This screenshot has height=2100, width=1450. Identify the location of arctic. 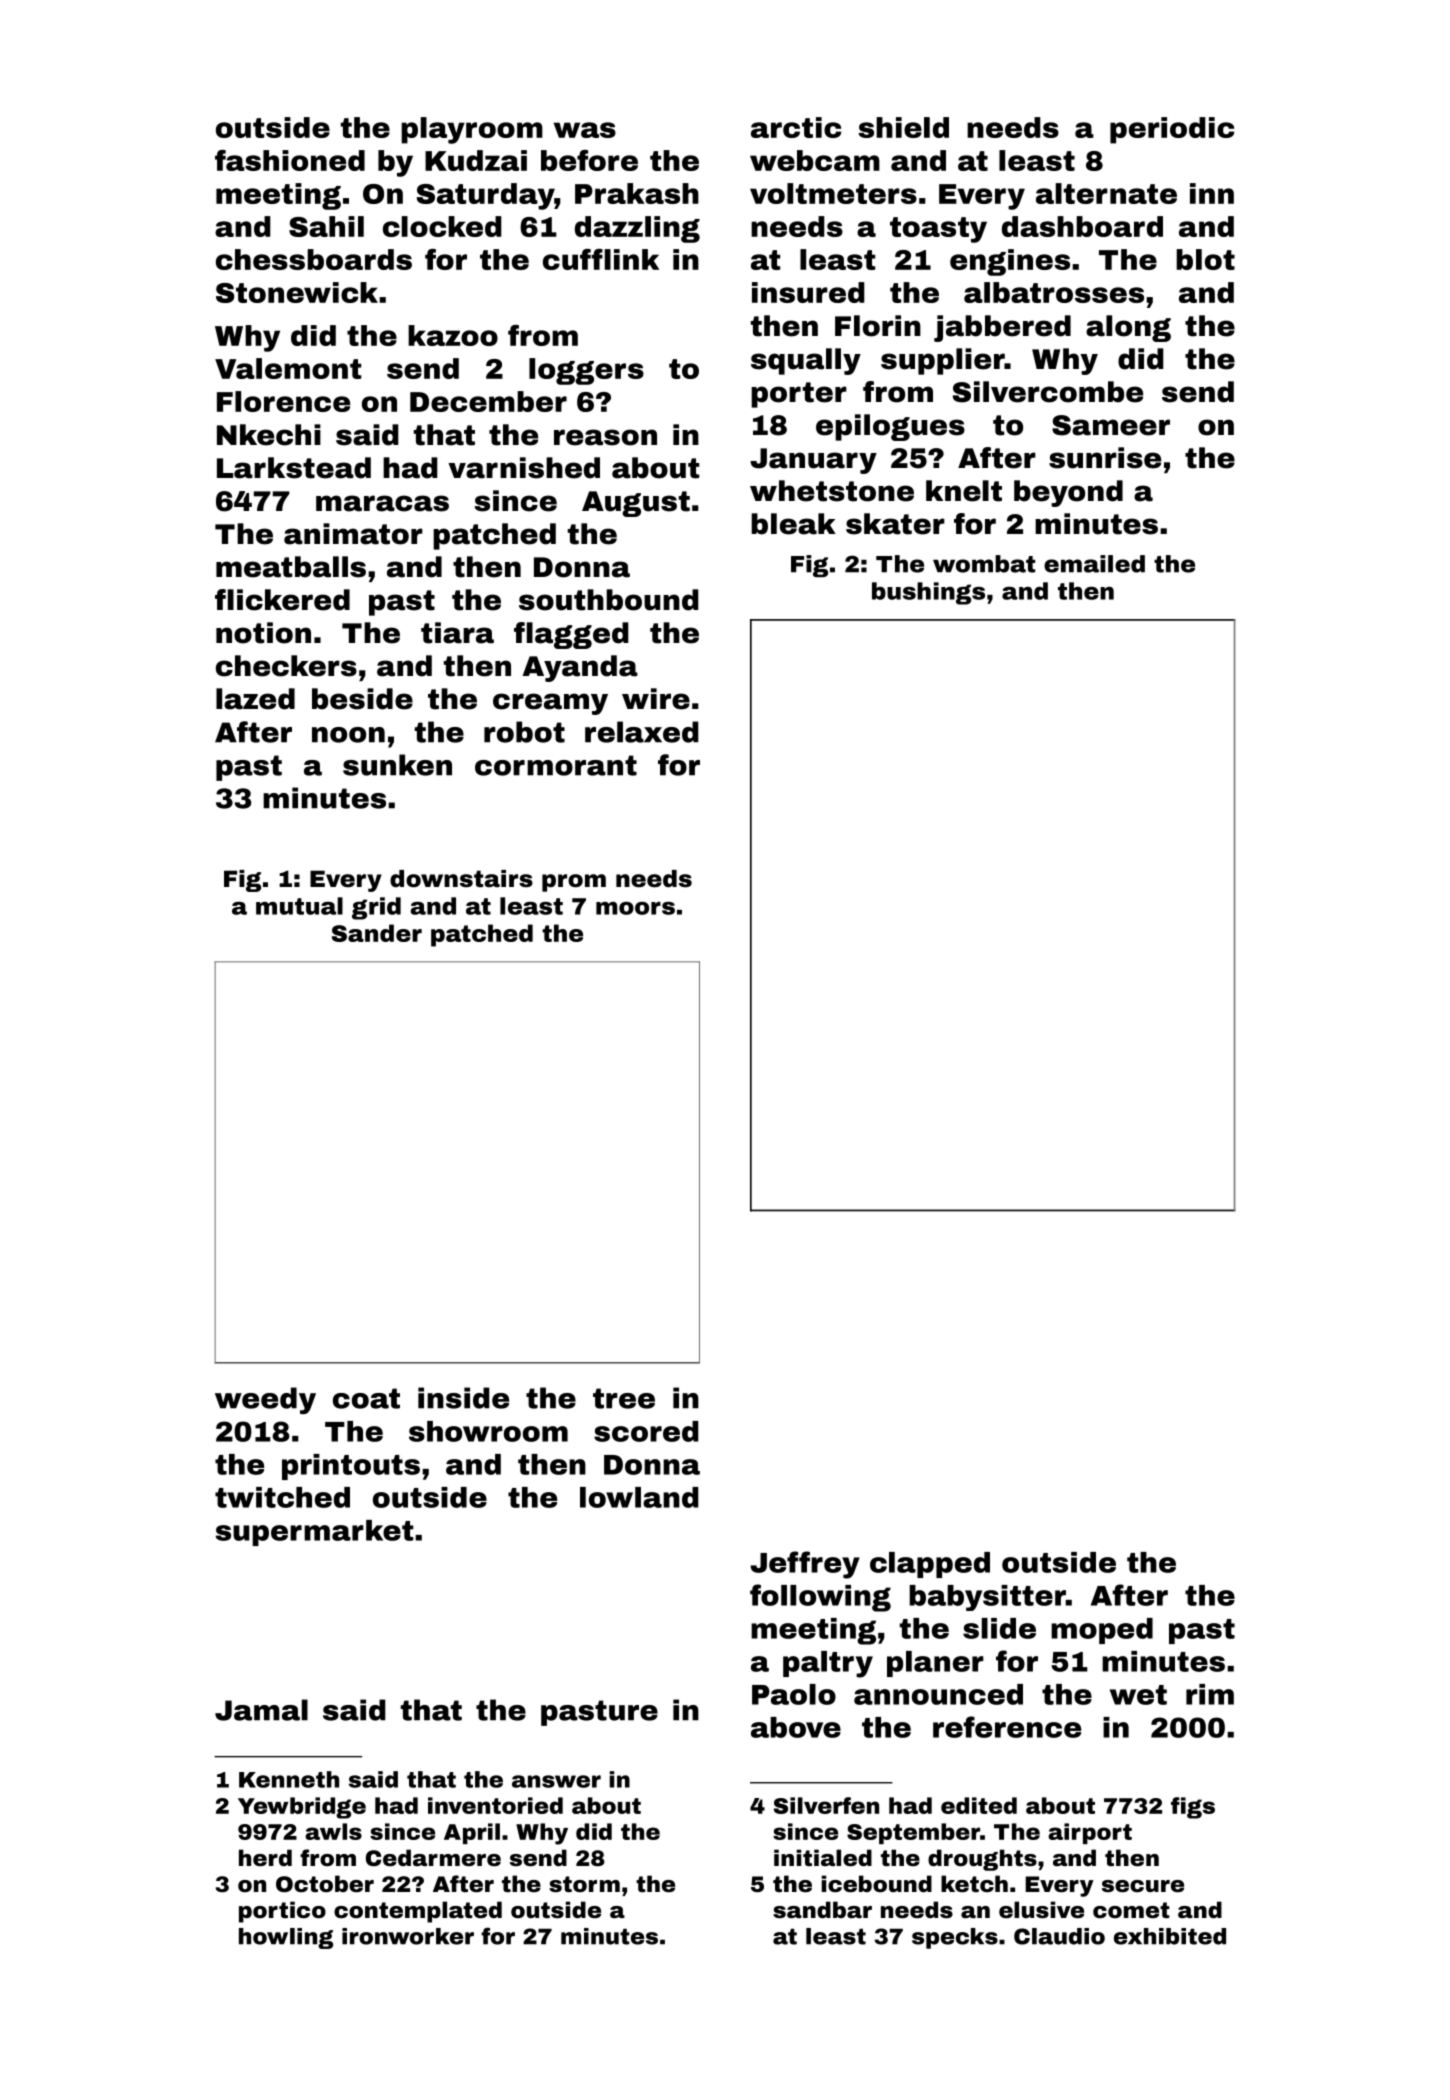
(796, 127).
